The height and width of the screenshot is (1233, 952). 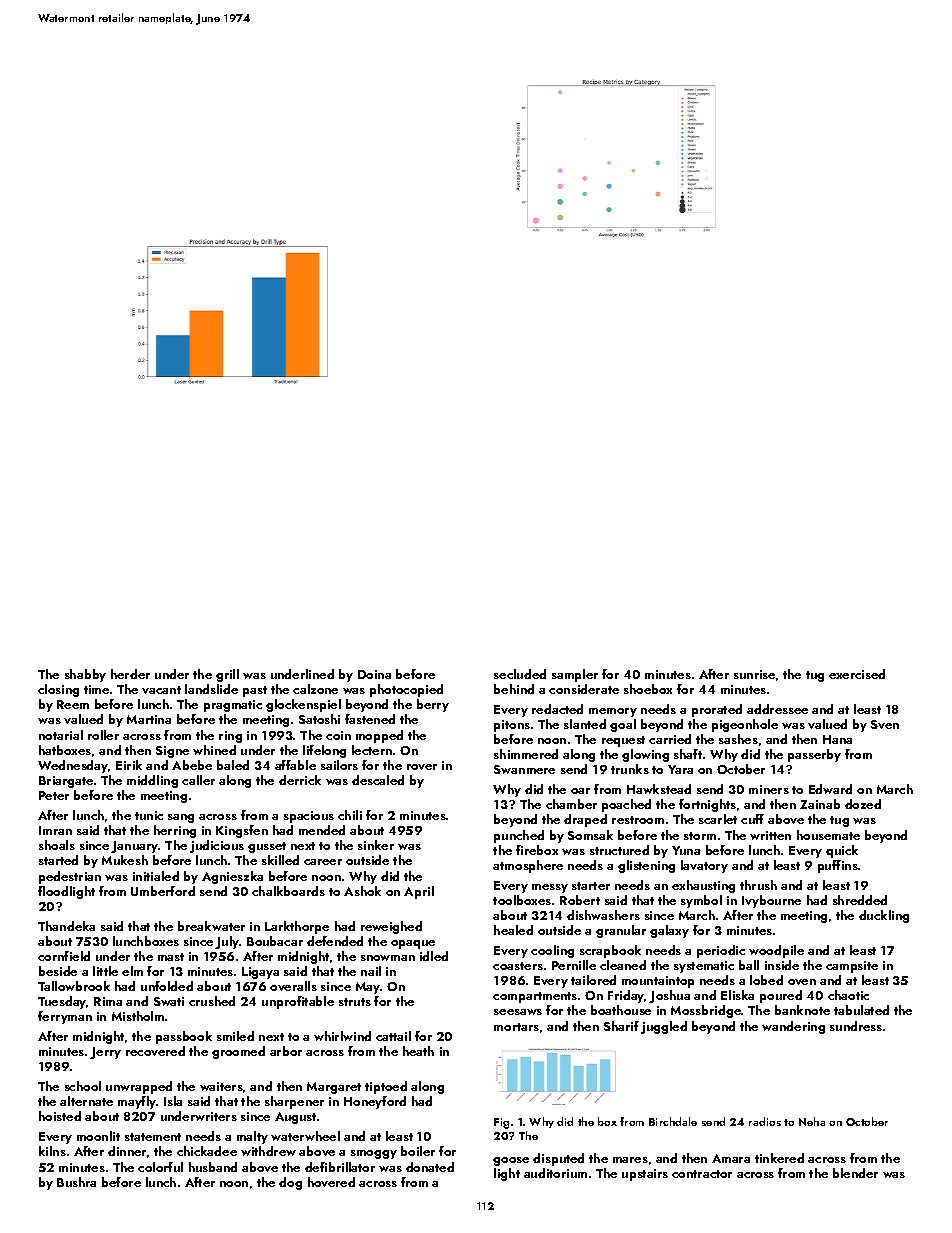 I want to click on donated, so click(x=430, y=1167).
